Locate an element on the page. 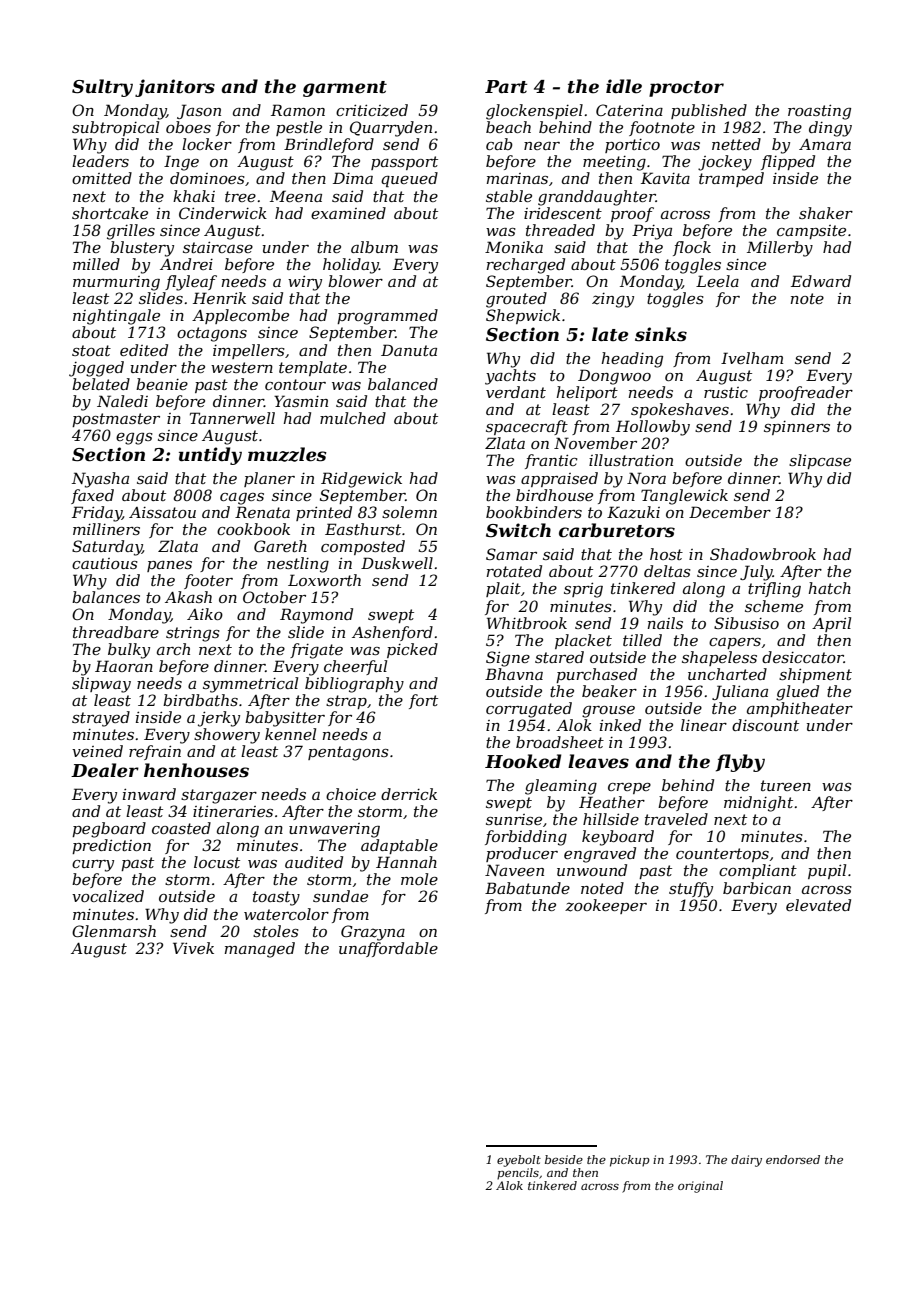 This page has width=924, height=1311. Cinderwick is located at coordinates (223, 213).
